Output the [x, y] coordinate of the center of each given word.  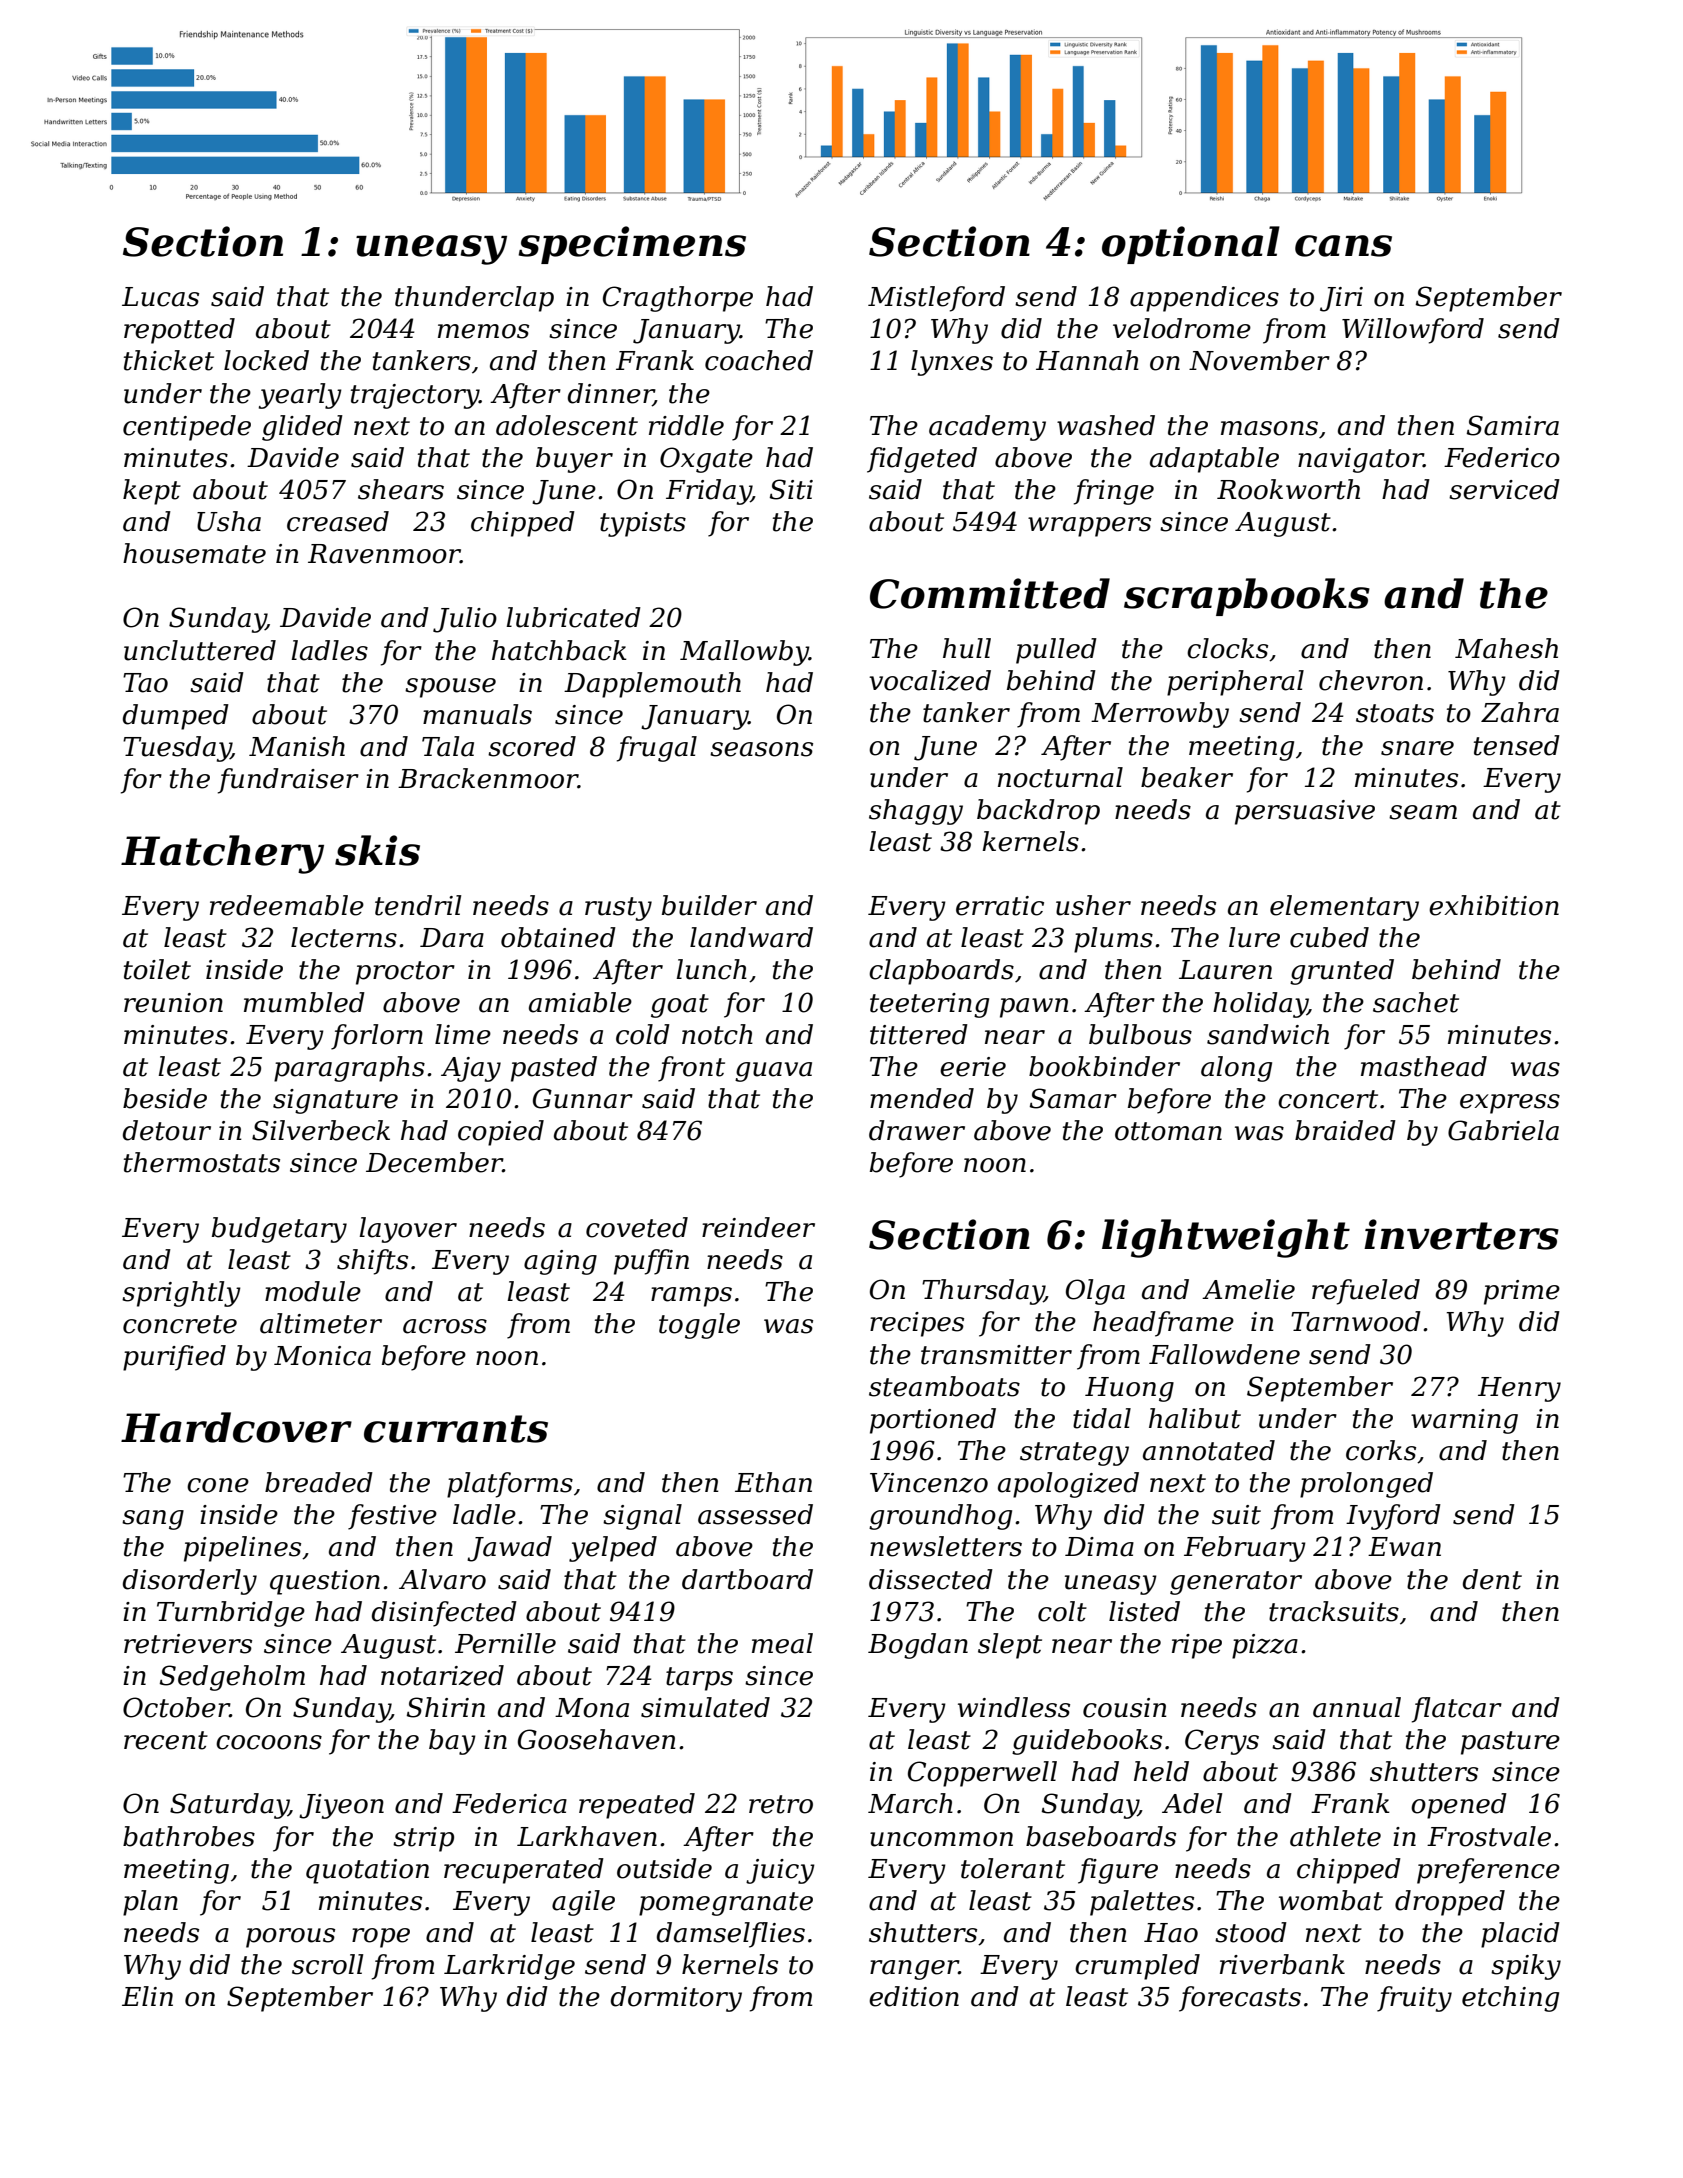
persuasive [1305, 812]
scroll [327, 1964]
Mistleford [936, 299]
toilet [157, 969]
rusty [618, 909]
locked [266, 360]
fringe [1114, 492]
